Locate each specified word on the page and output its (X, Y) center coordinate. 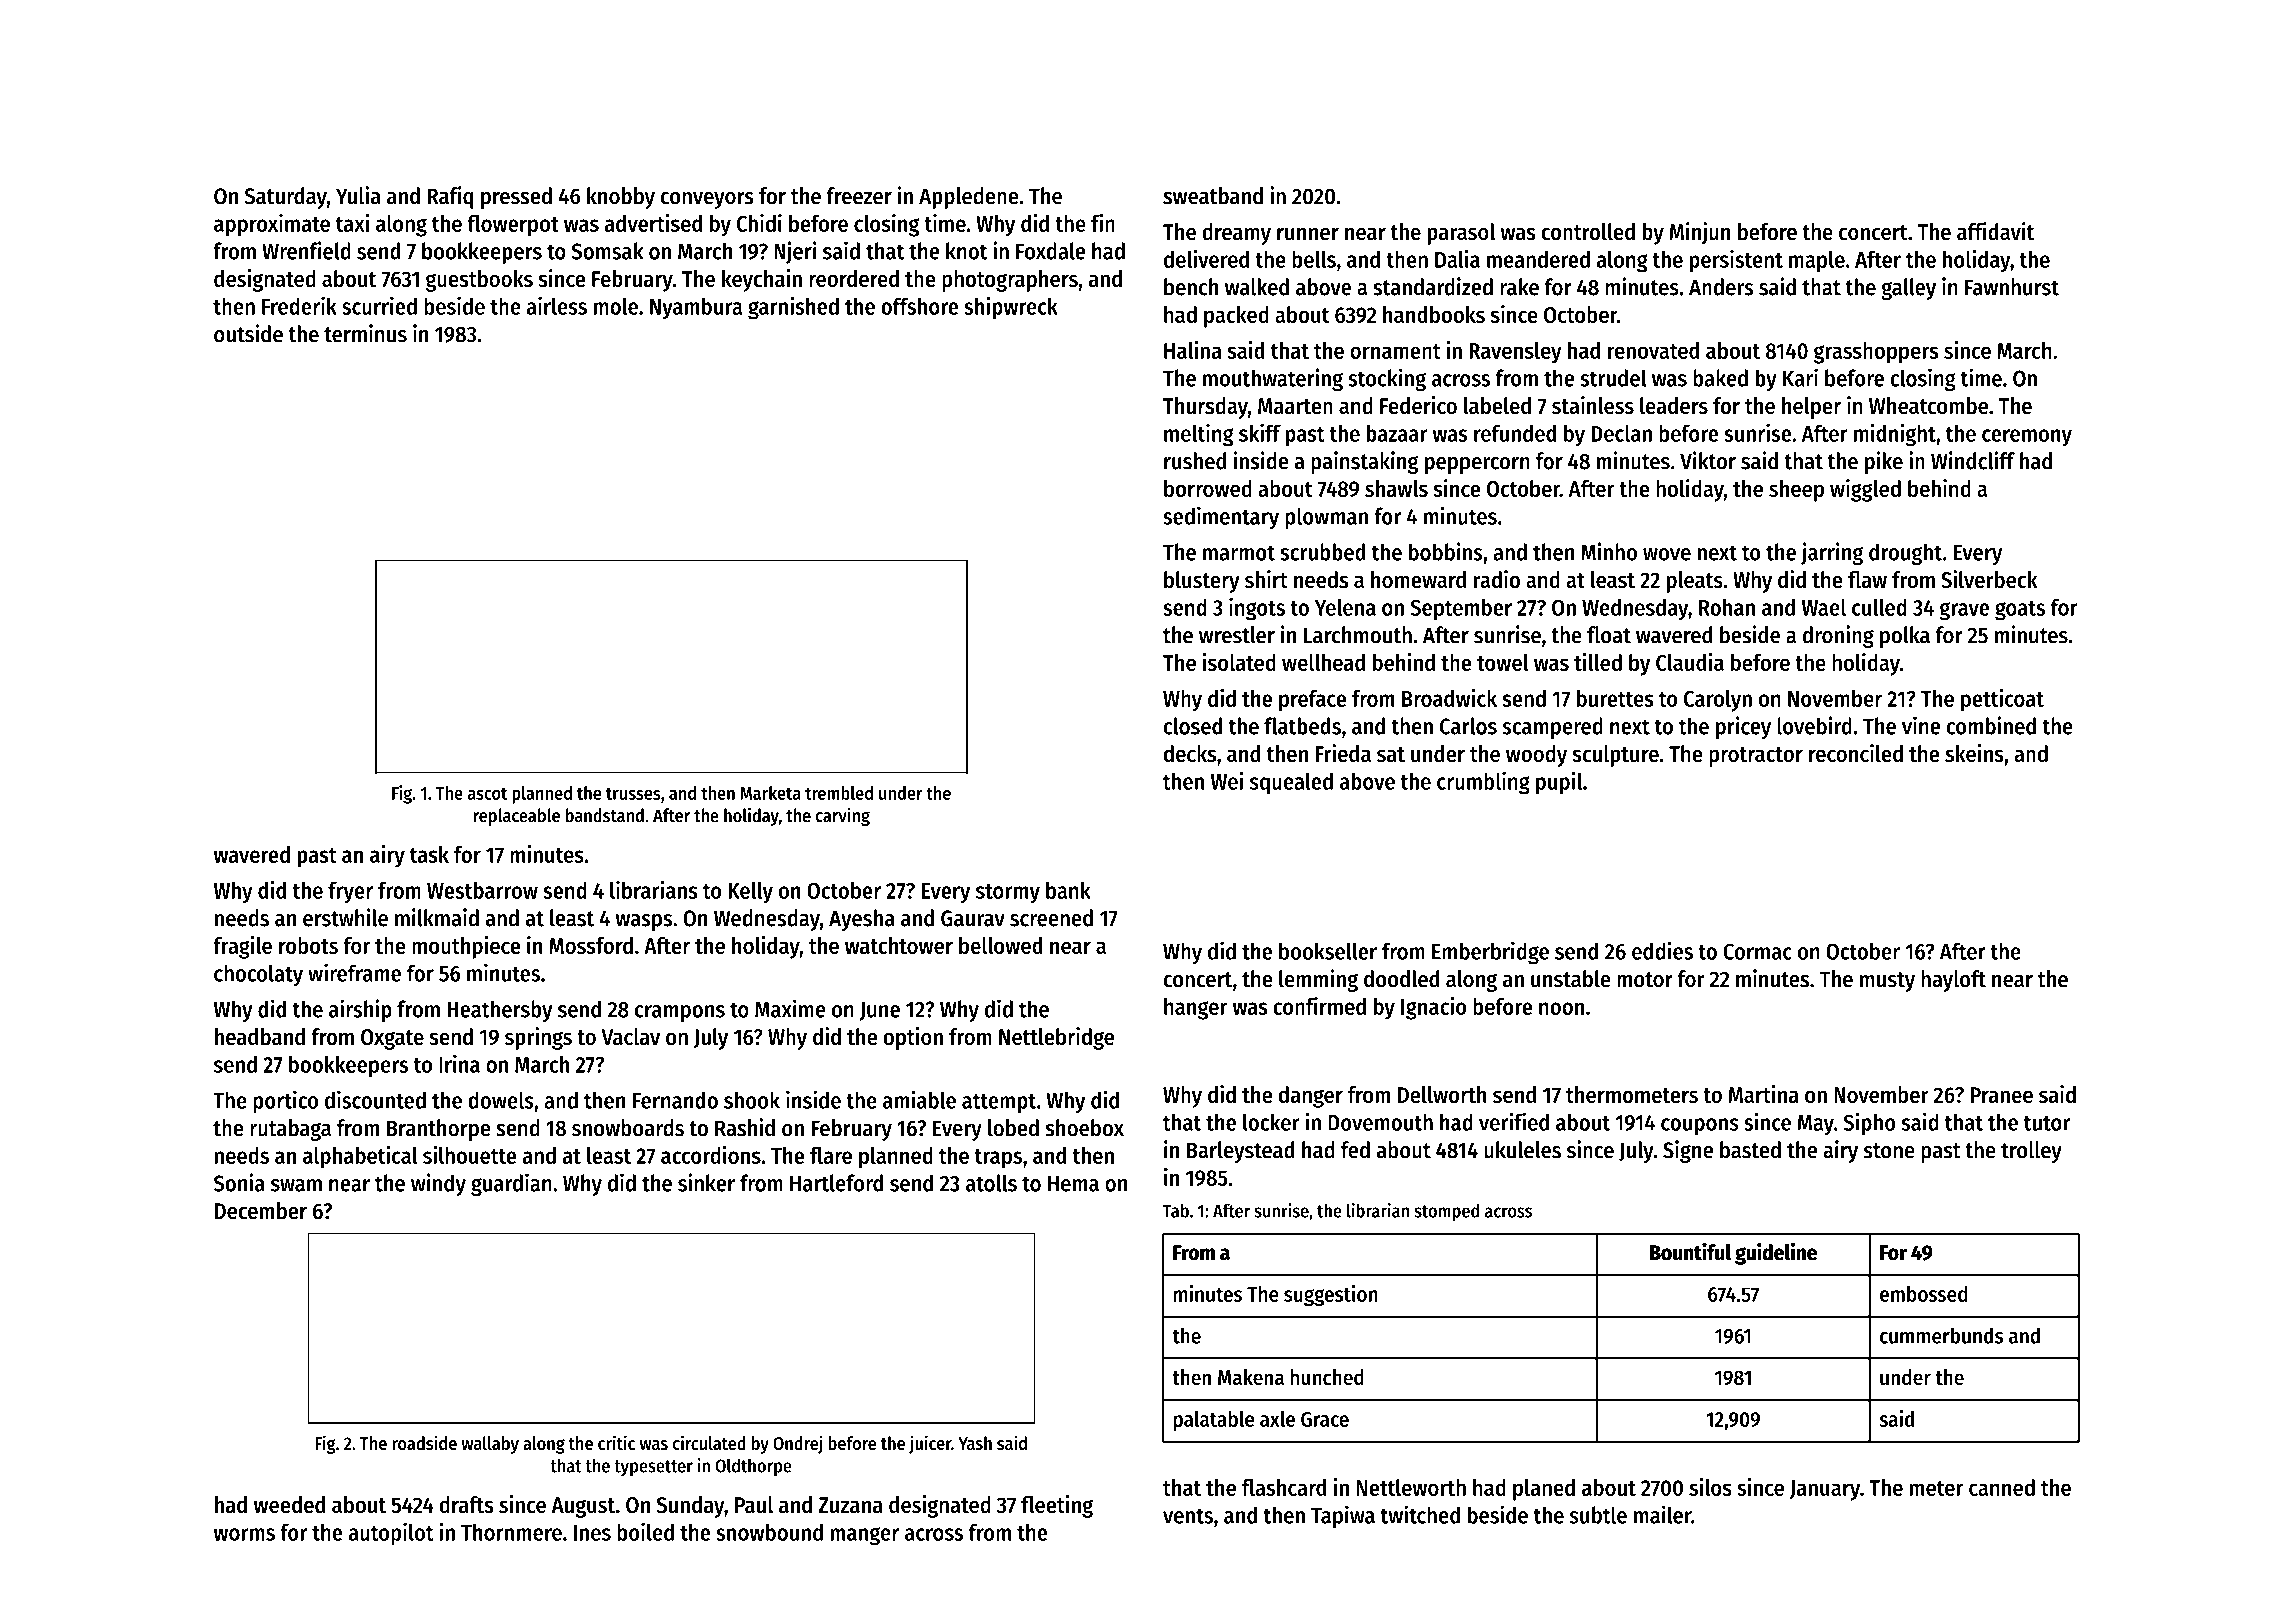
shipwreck (1011, 308)
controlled (1588, 232)
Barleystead (1241, 1152)
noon (1561, 1008)
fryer (350, 892)
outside (248, 333)
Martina (1763, 1094)
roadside (424, 1442)
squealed (1291, 783)
